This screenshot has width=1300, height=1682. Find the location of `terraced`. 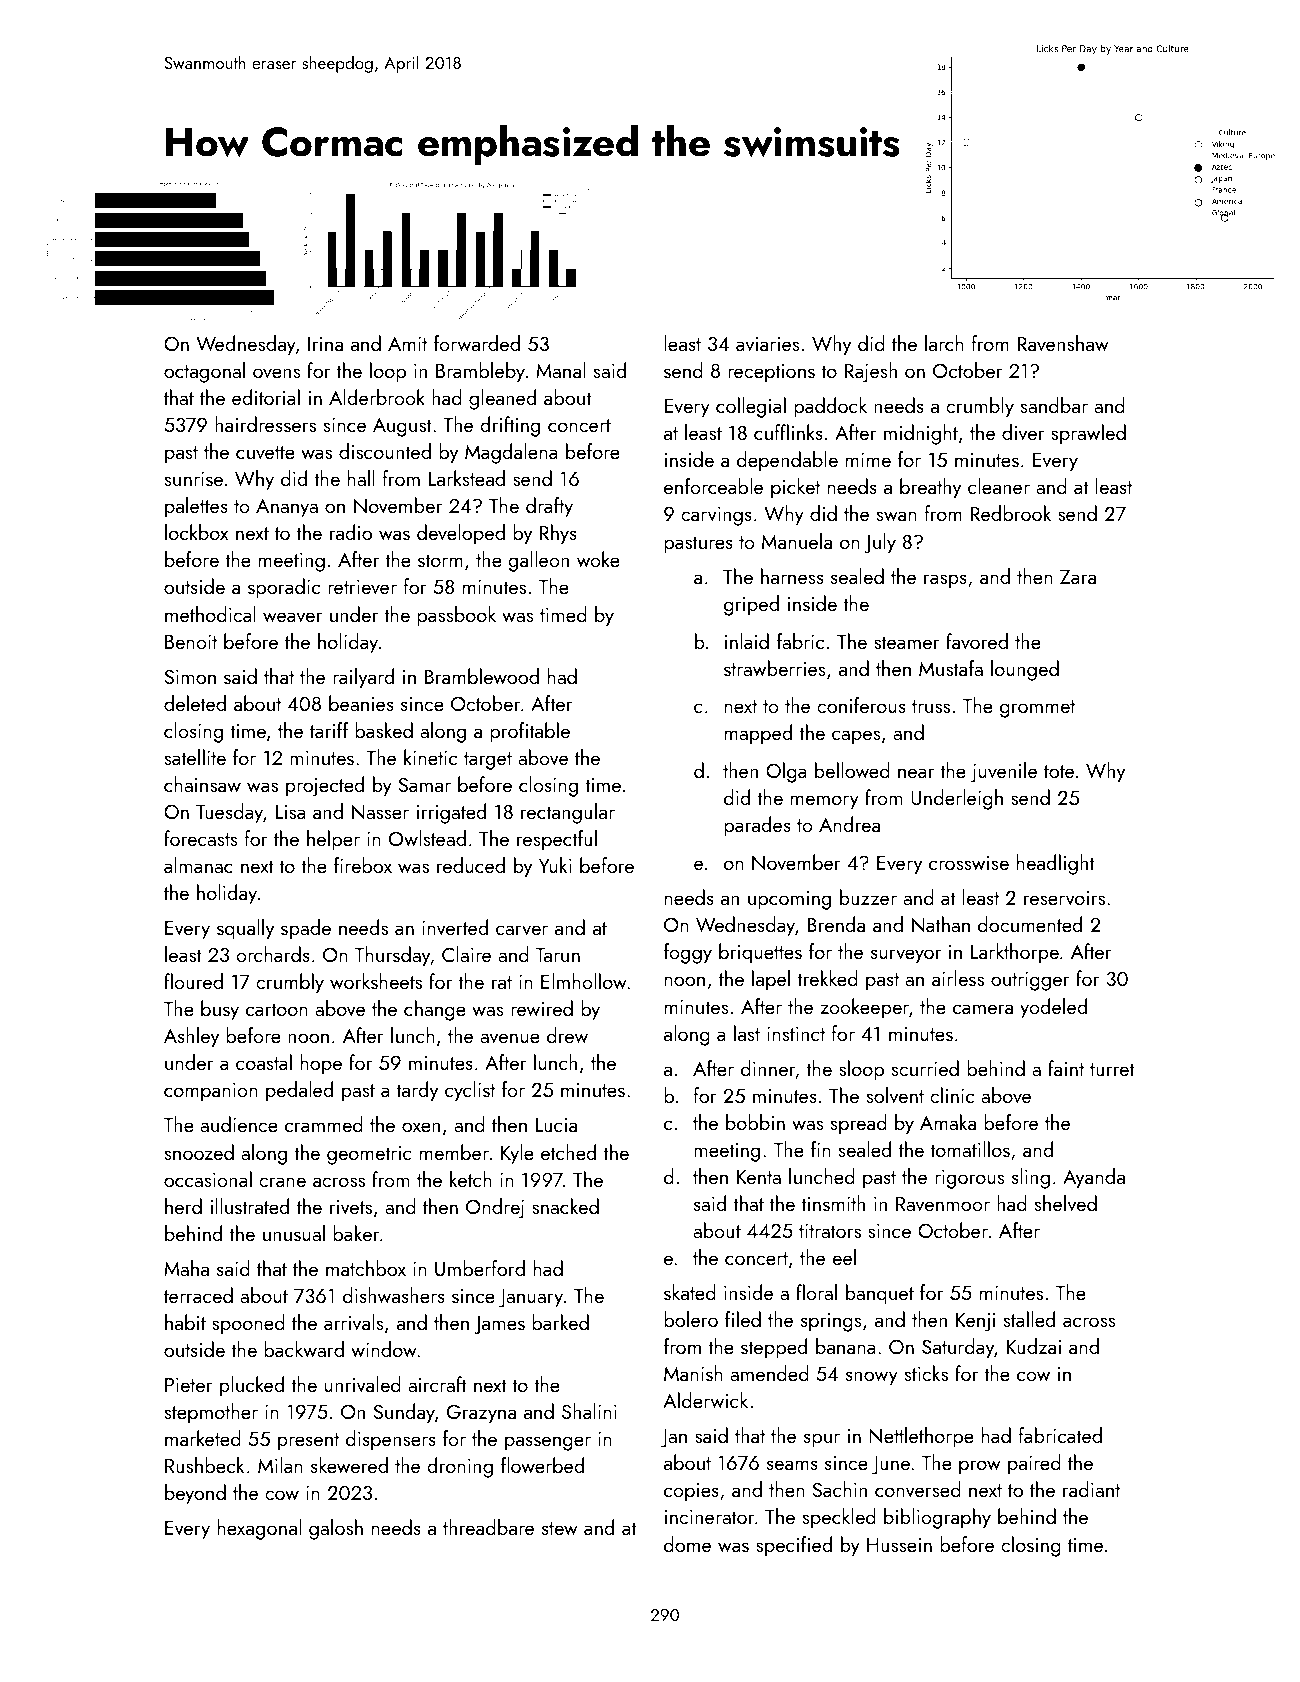

terraced is located at coordinates (198, 1295).
